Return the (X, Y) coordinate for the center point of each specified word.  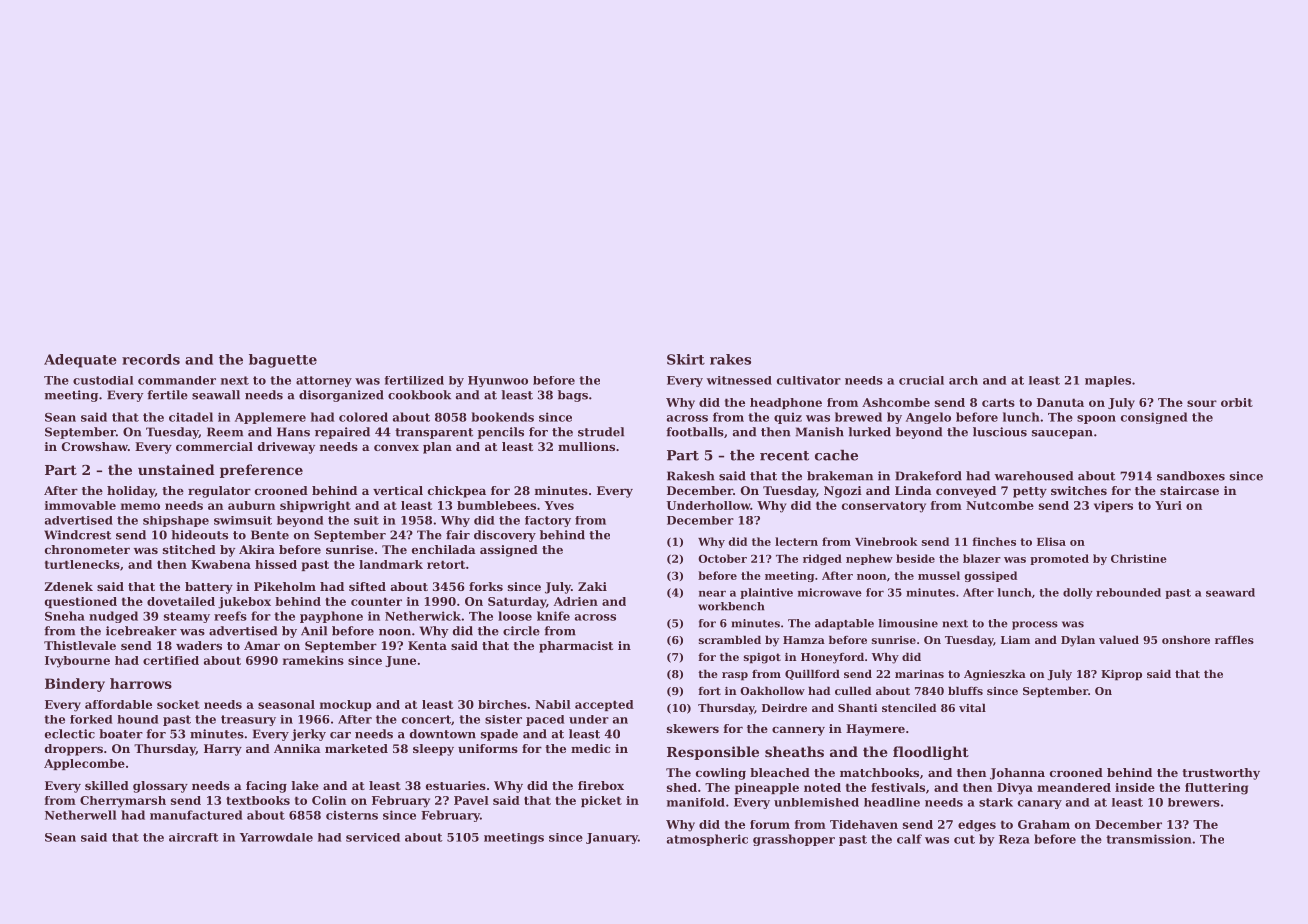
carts (998, 402)
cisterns (352, 815)
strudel (601, 432)
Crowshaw (95, 446)
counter (376, 601)
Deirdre (784, 707)
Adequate (80, 361)
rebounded (1128, 592)
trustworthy (1221, 774)
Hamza (804, 640)
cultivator (809, 380)
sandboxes (1191, 476)
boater (121, 734)
